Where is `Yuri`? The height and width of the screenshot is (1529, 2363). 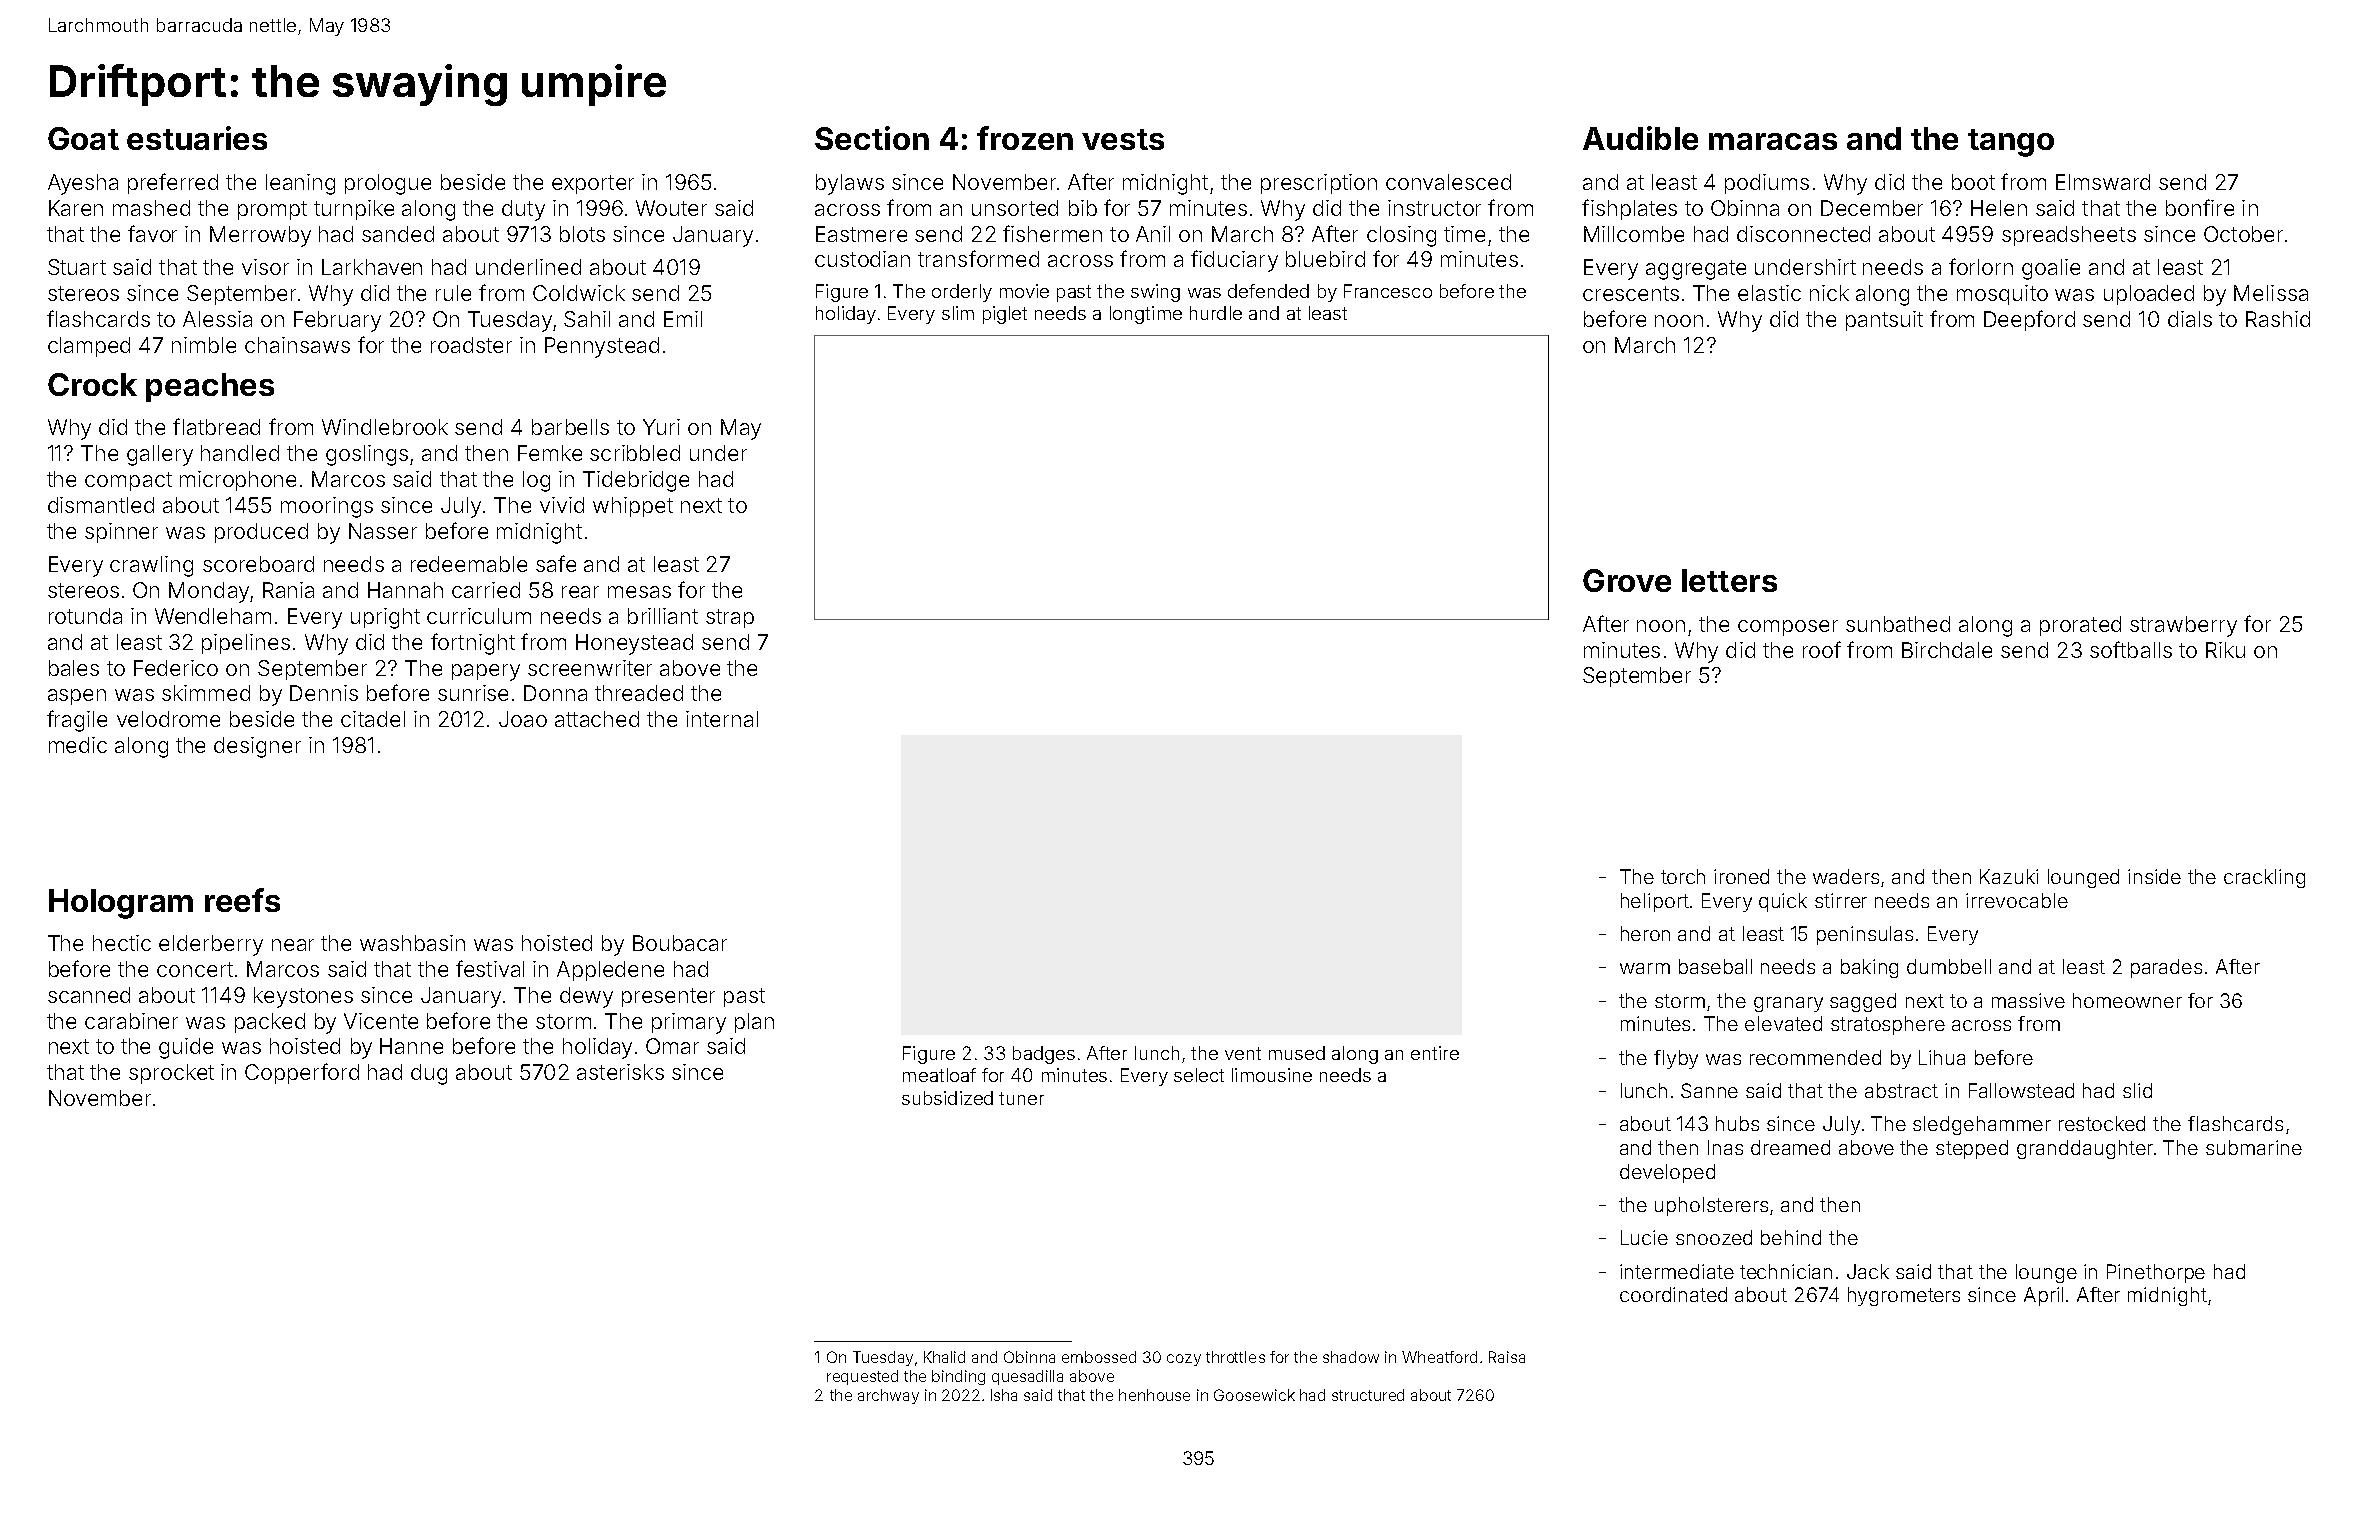
Yuri is located at coordinates (661, 427).
